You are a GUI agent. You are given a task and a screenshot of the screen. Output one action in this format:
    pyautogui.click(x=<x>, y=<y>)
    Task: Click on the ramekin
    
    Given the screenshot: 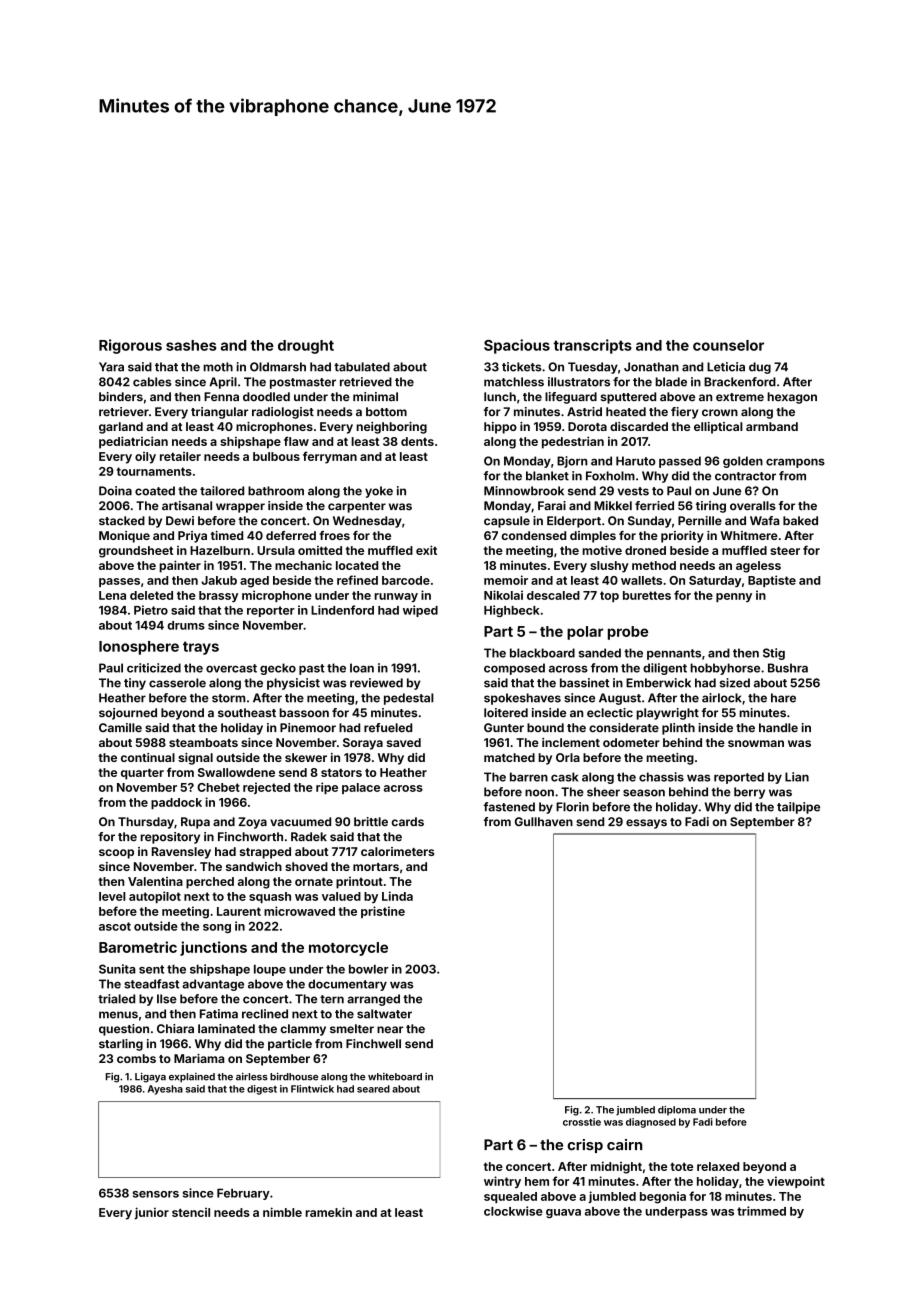 What is the action you would take?
    pyautogui.click(x=328, y=1212)
